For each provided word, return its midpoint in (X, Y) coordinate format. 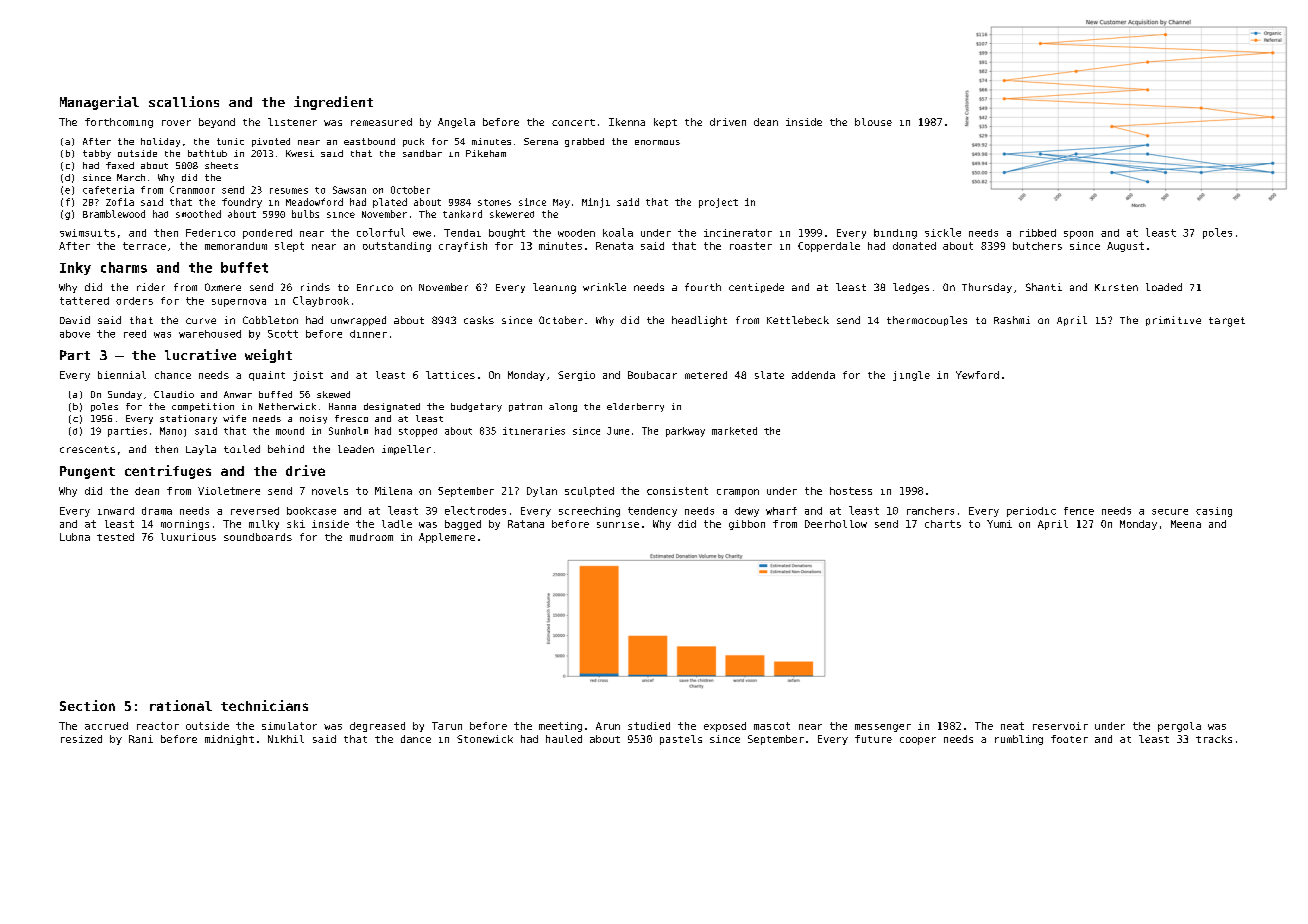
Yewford (977, 375)
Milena (393, 491)
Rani (141, 739)
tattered (84, 301)
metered (706, 375)
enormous (657, 142)
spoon (1078, 235)
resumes (289, 191)
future (873, 739)
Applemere (447, 538)
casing (1214, 512)
